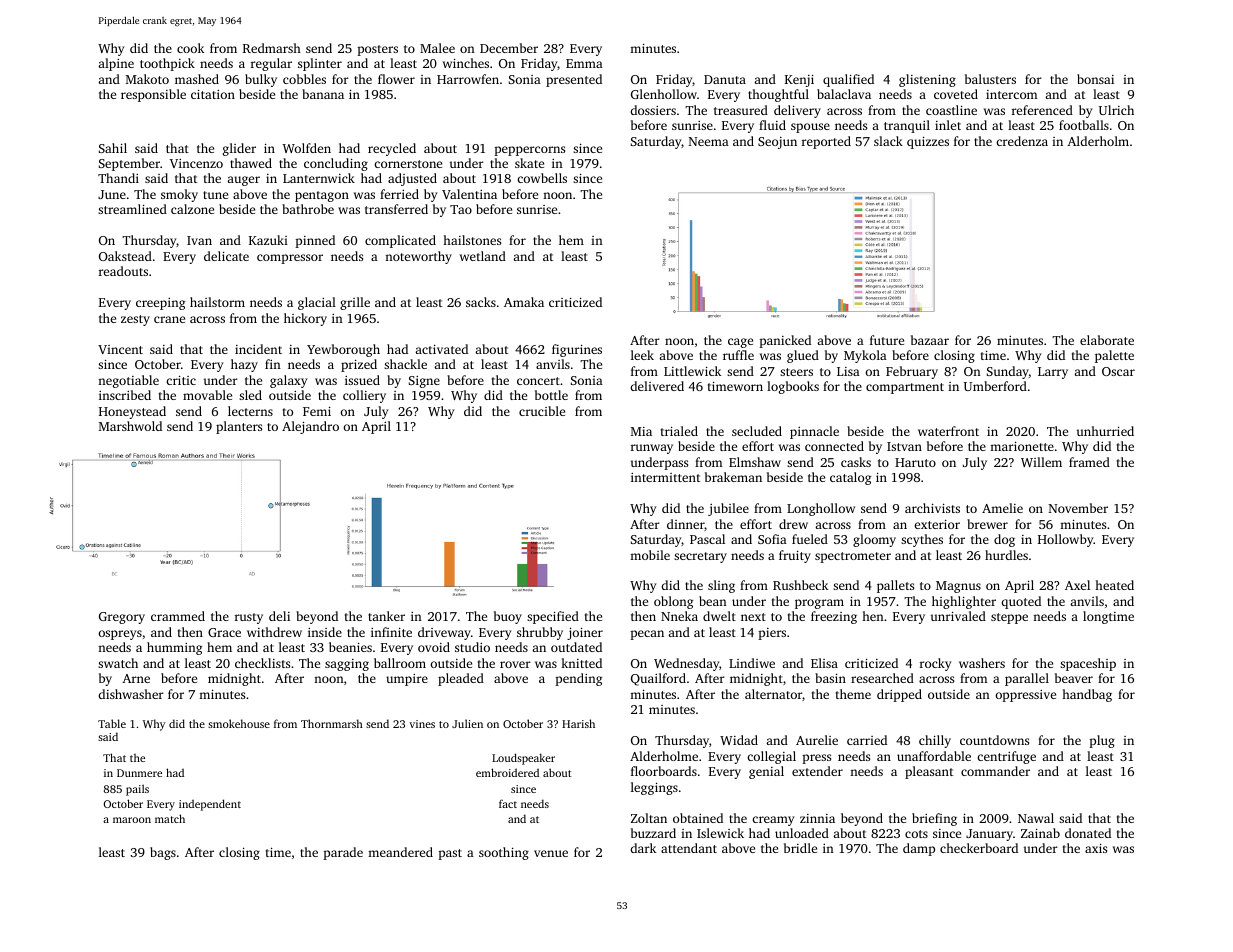 Image resolution: width=1233 pixels, height=952 pixels. What do you see at coordinates (251, 163) in the screenshot?
I see `thawed` at bounding box center [251, 163].
